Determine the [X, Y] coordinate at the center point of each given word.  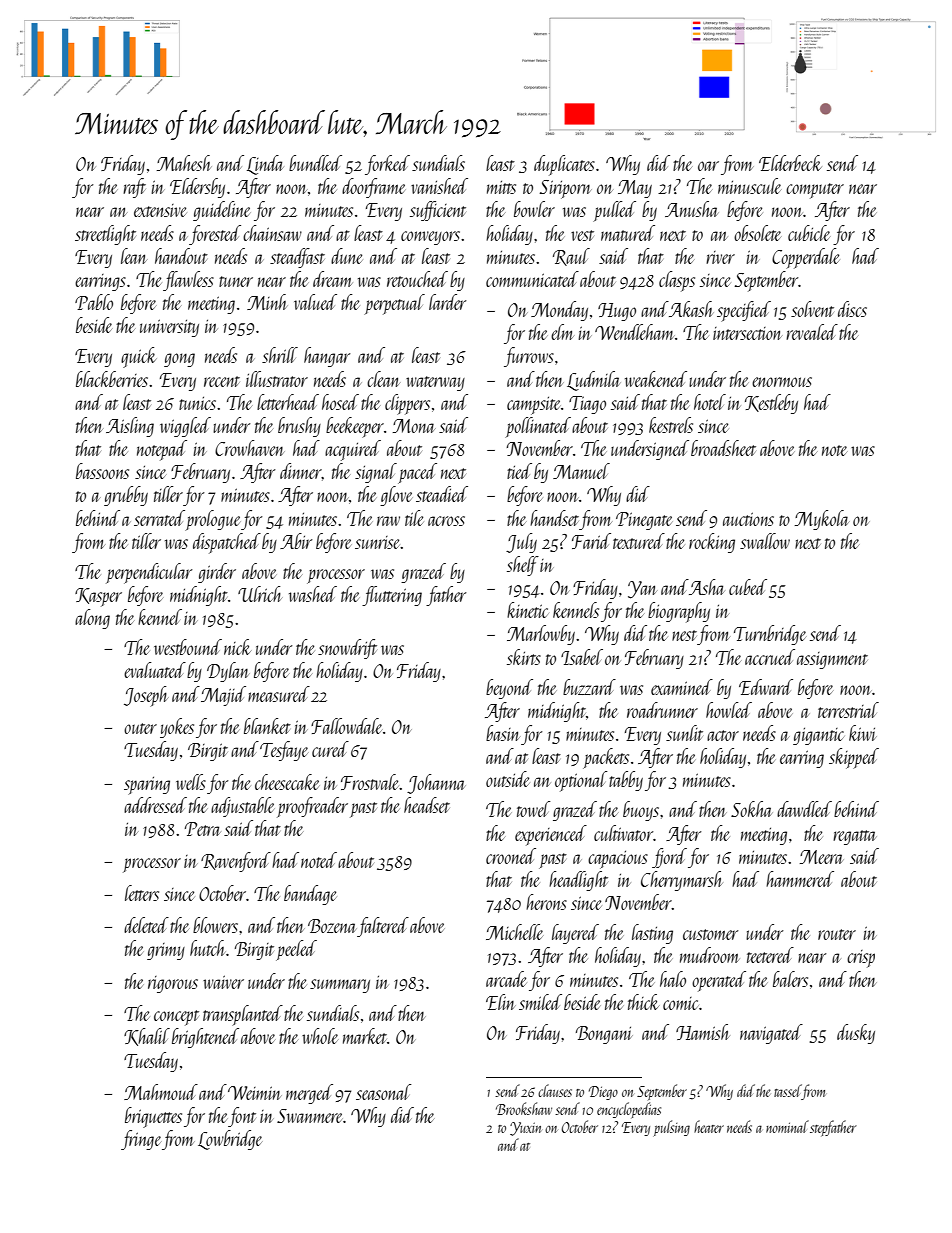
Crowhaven [250, 448]
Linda [265, 165]
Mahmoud [161, 1092]
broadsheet [723, 448]
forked [387, 165]
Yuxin [525, 1129]
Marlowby [541, 635]
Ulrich [260, 594]
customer [710, 934]
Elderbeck [790, 163]
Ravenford [236, 862]
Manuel [581, 471]
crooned [511, 856]
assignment [832, 660]
